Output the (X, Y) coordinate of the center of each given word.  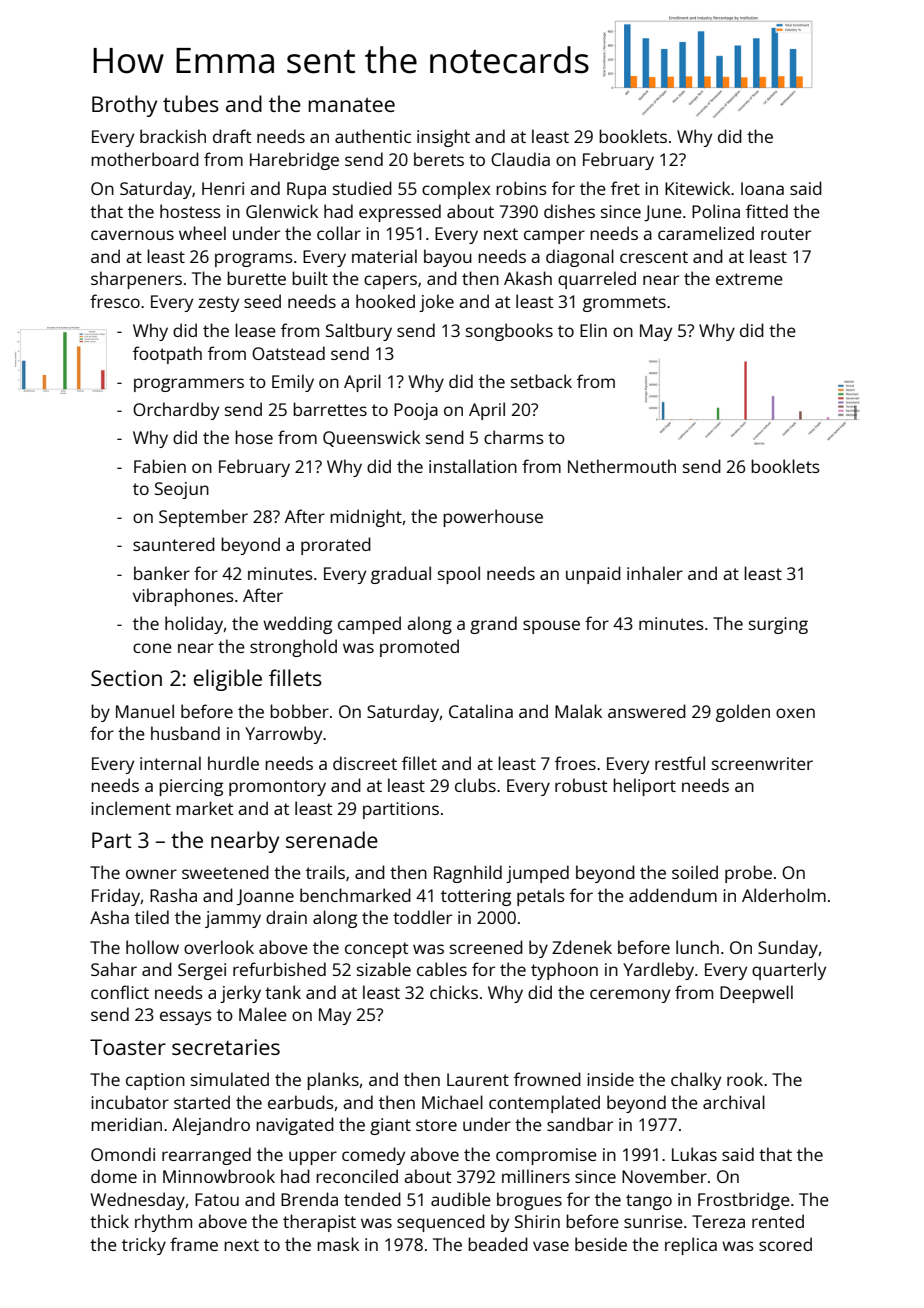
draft (232, 136)
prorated (336, 546)
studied (362, 188)
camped (369, 625)
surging (778, 625)
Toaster (128, 1047)
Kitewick (697, 188)
